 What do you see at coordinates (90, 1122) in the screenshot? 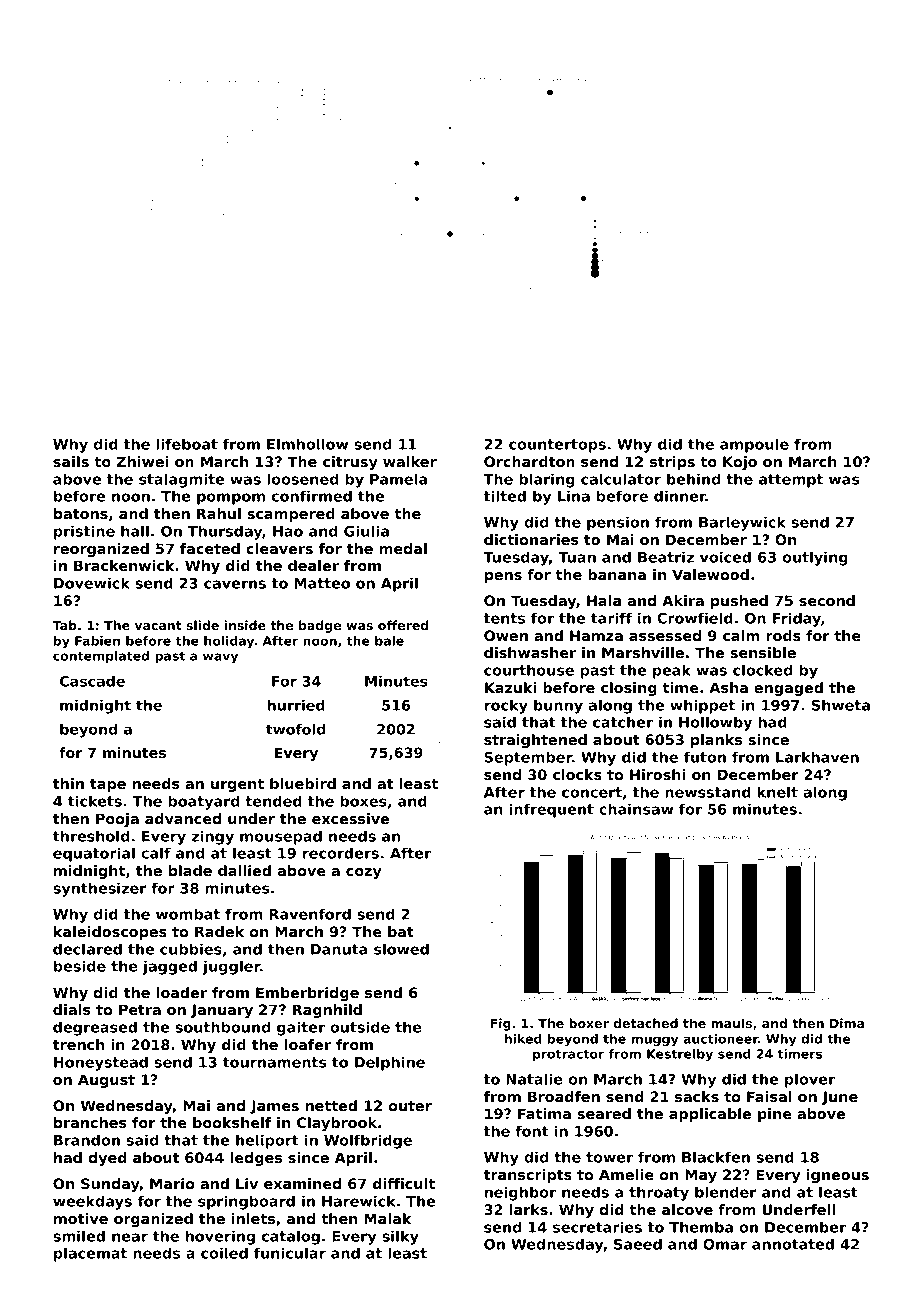
I see `branches` at bounding box center [90, 1122].
